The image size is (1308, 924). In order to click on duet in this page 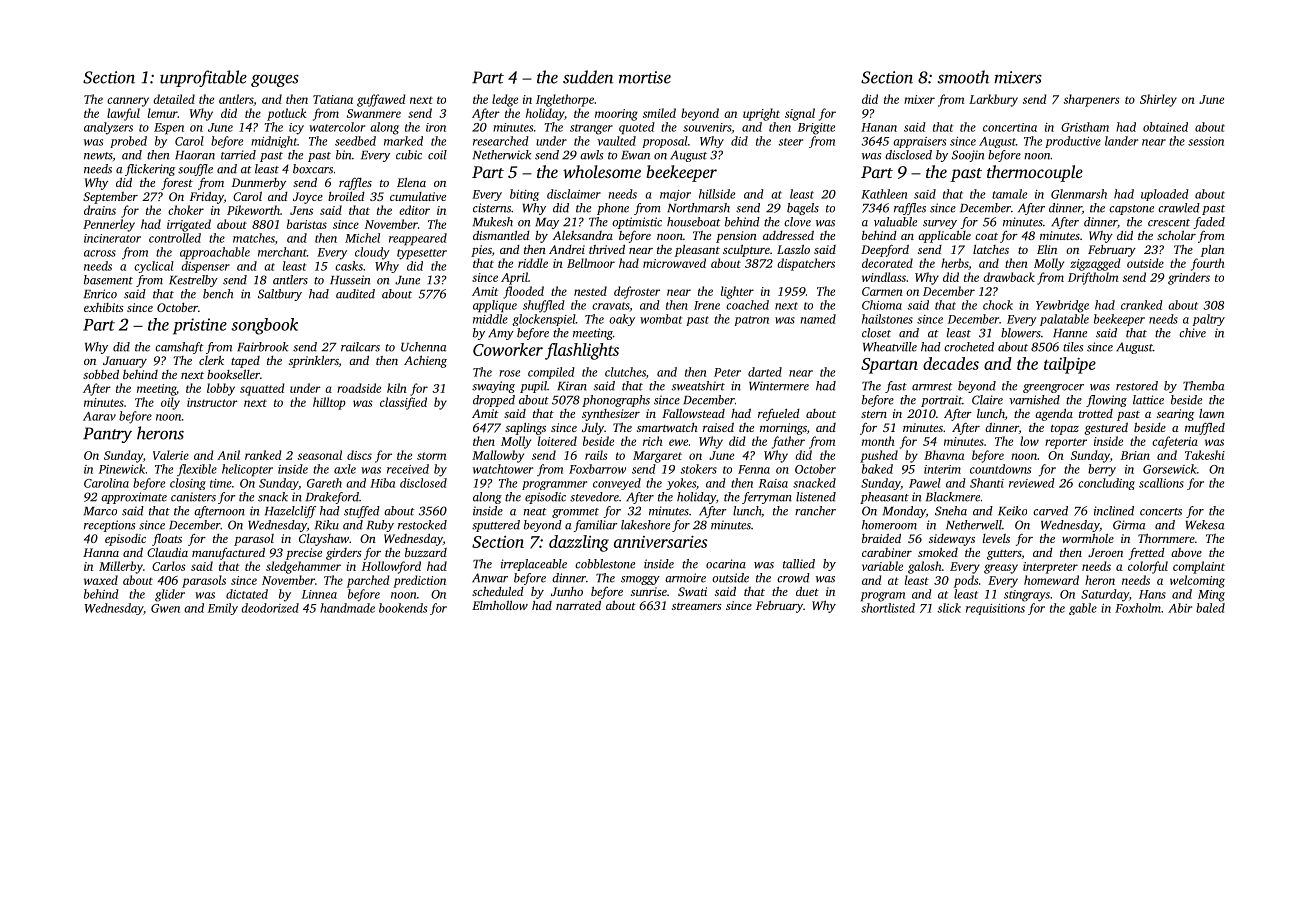, I will do `click(807, 591)`.
